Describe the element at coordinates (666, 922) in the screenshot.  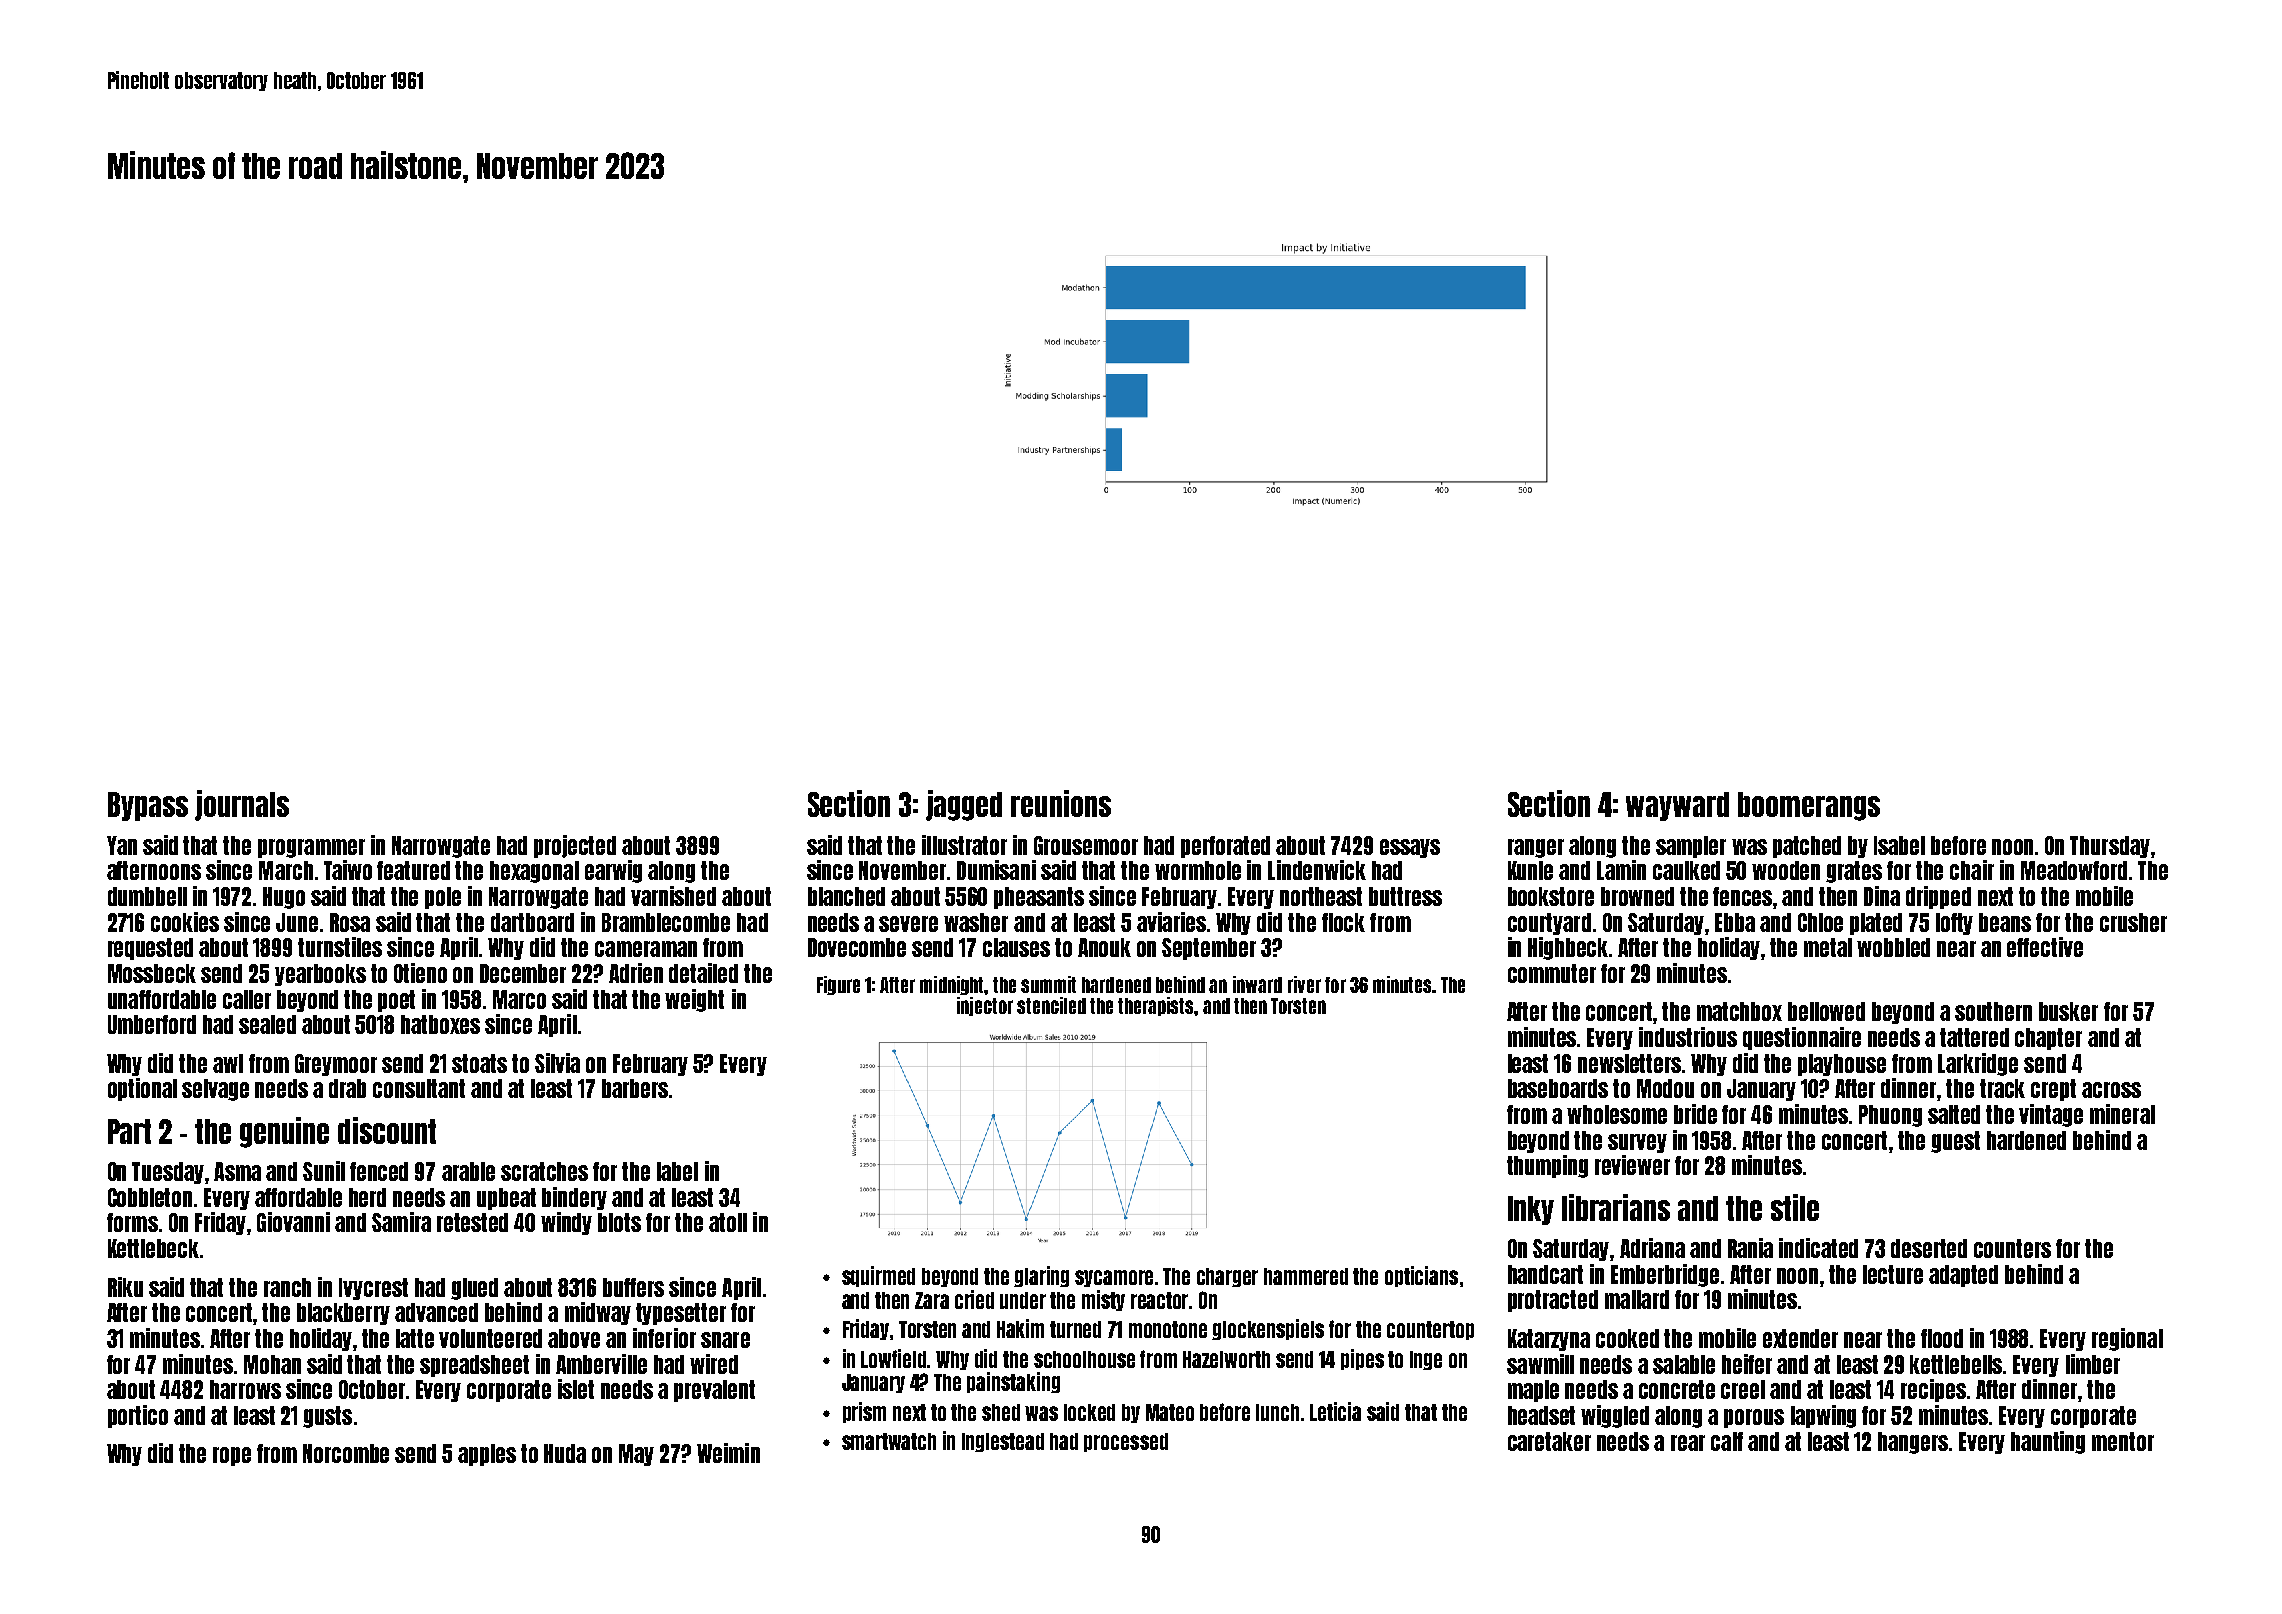
I see `Bramblecombe` at that location.
